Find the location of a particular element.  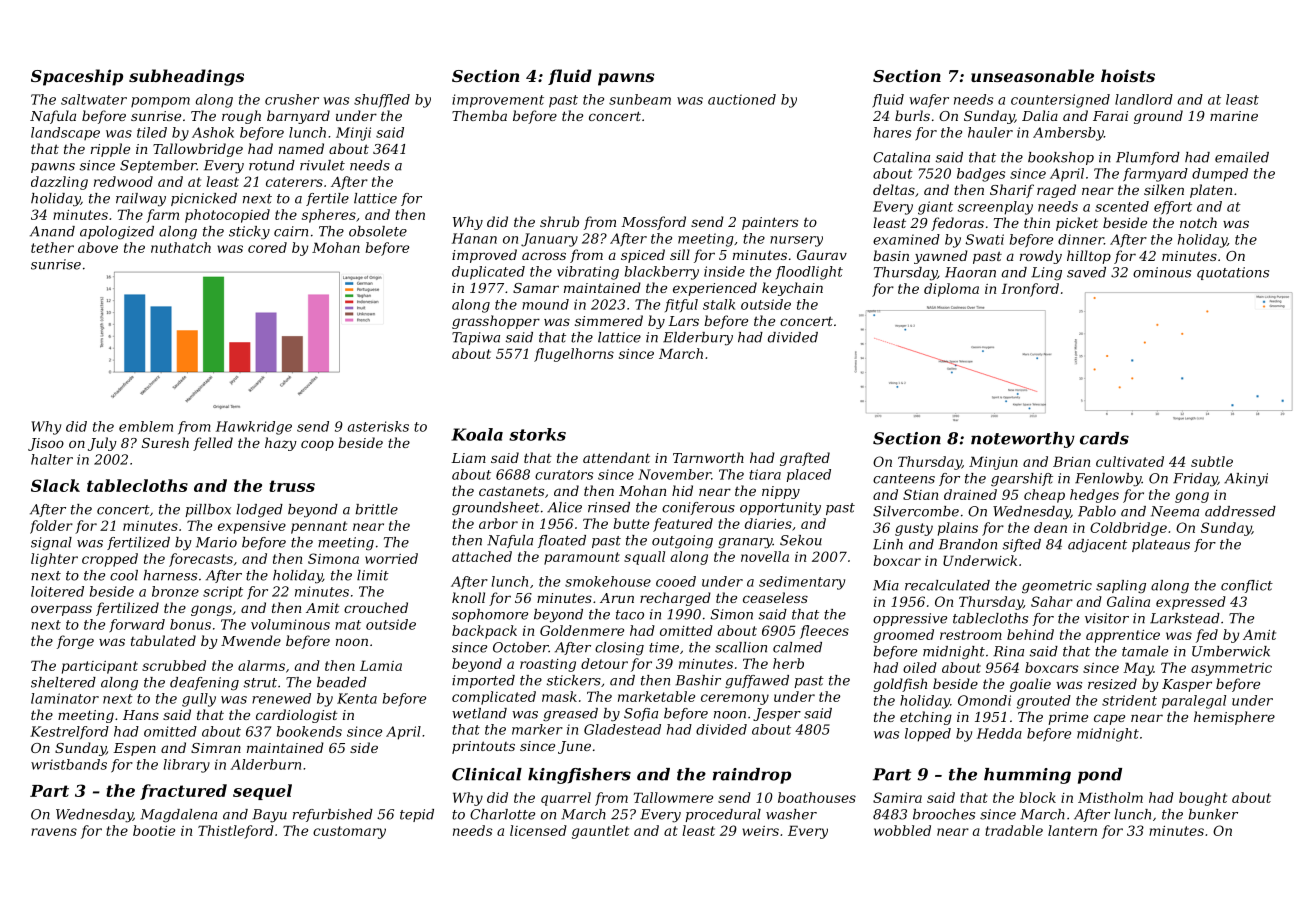

hoists is located at coordinates (1128, 75).
